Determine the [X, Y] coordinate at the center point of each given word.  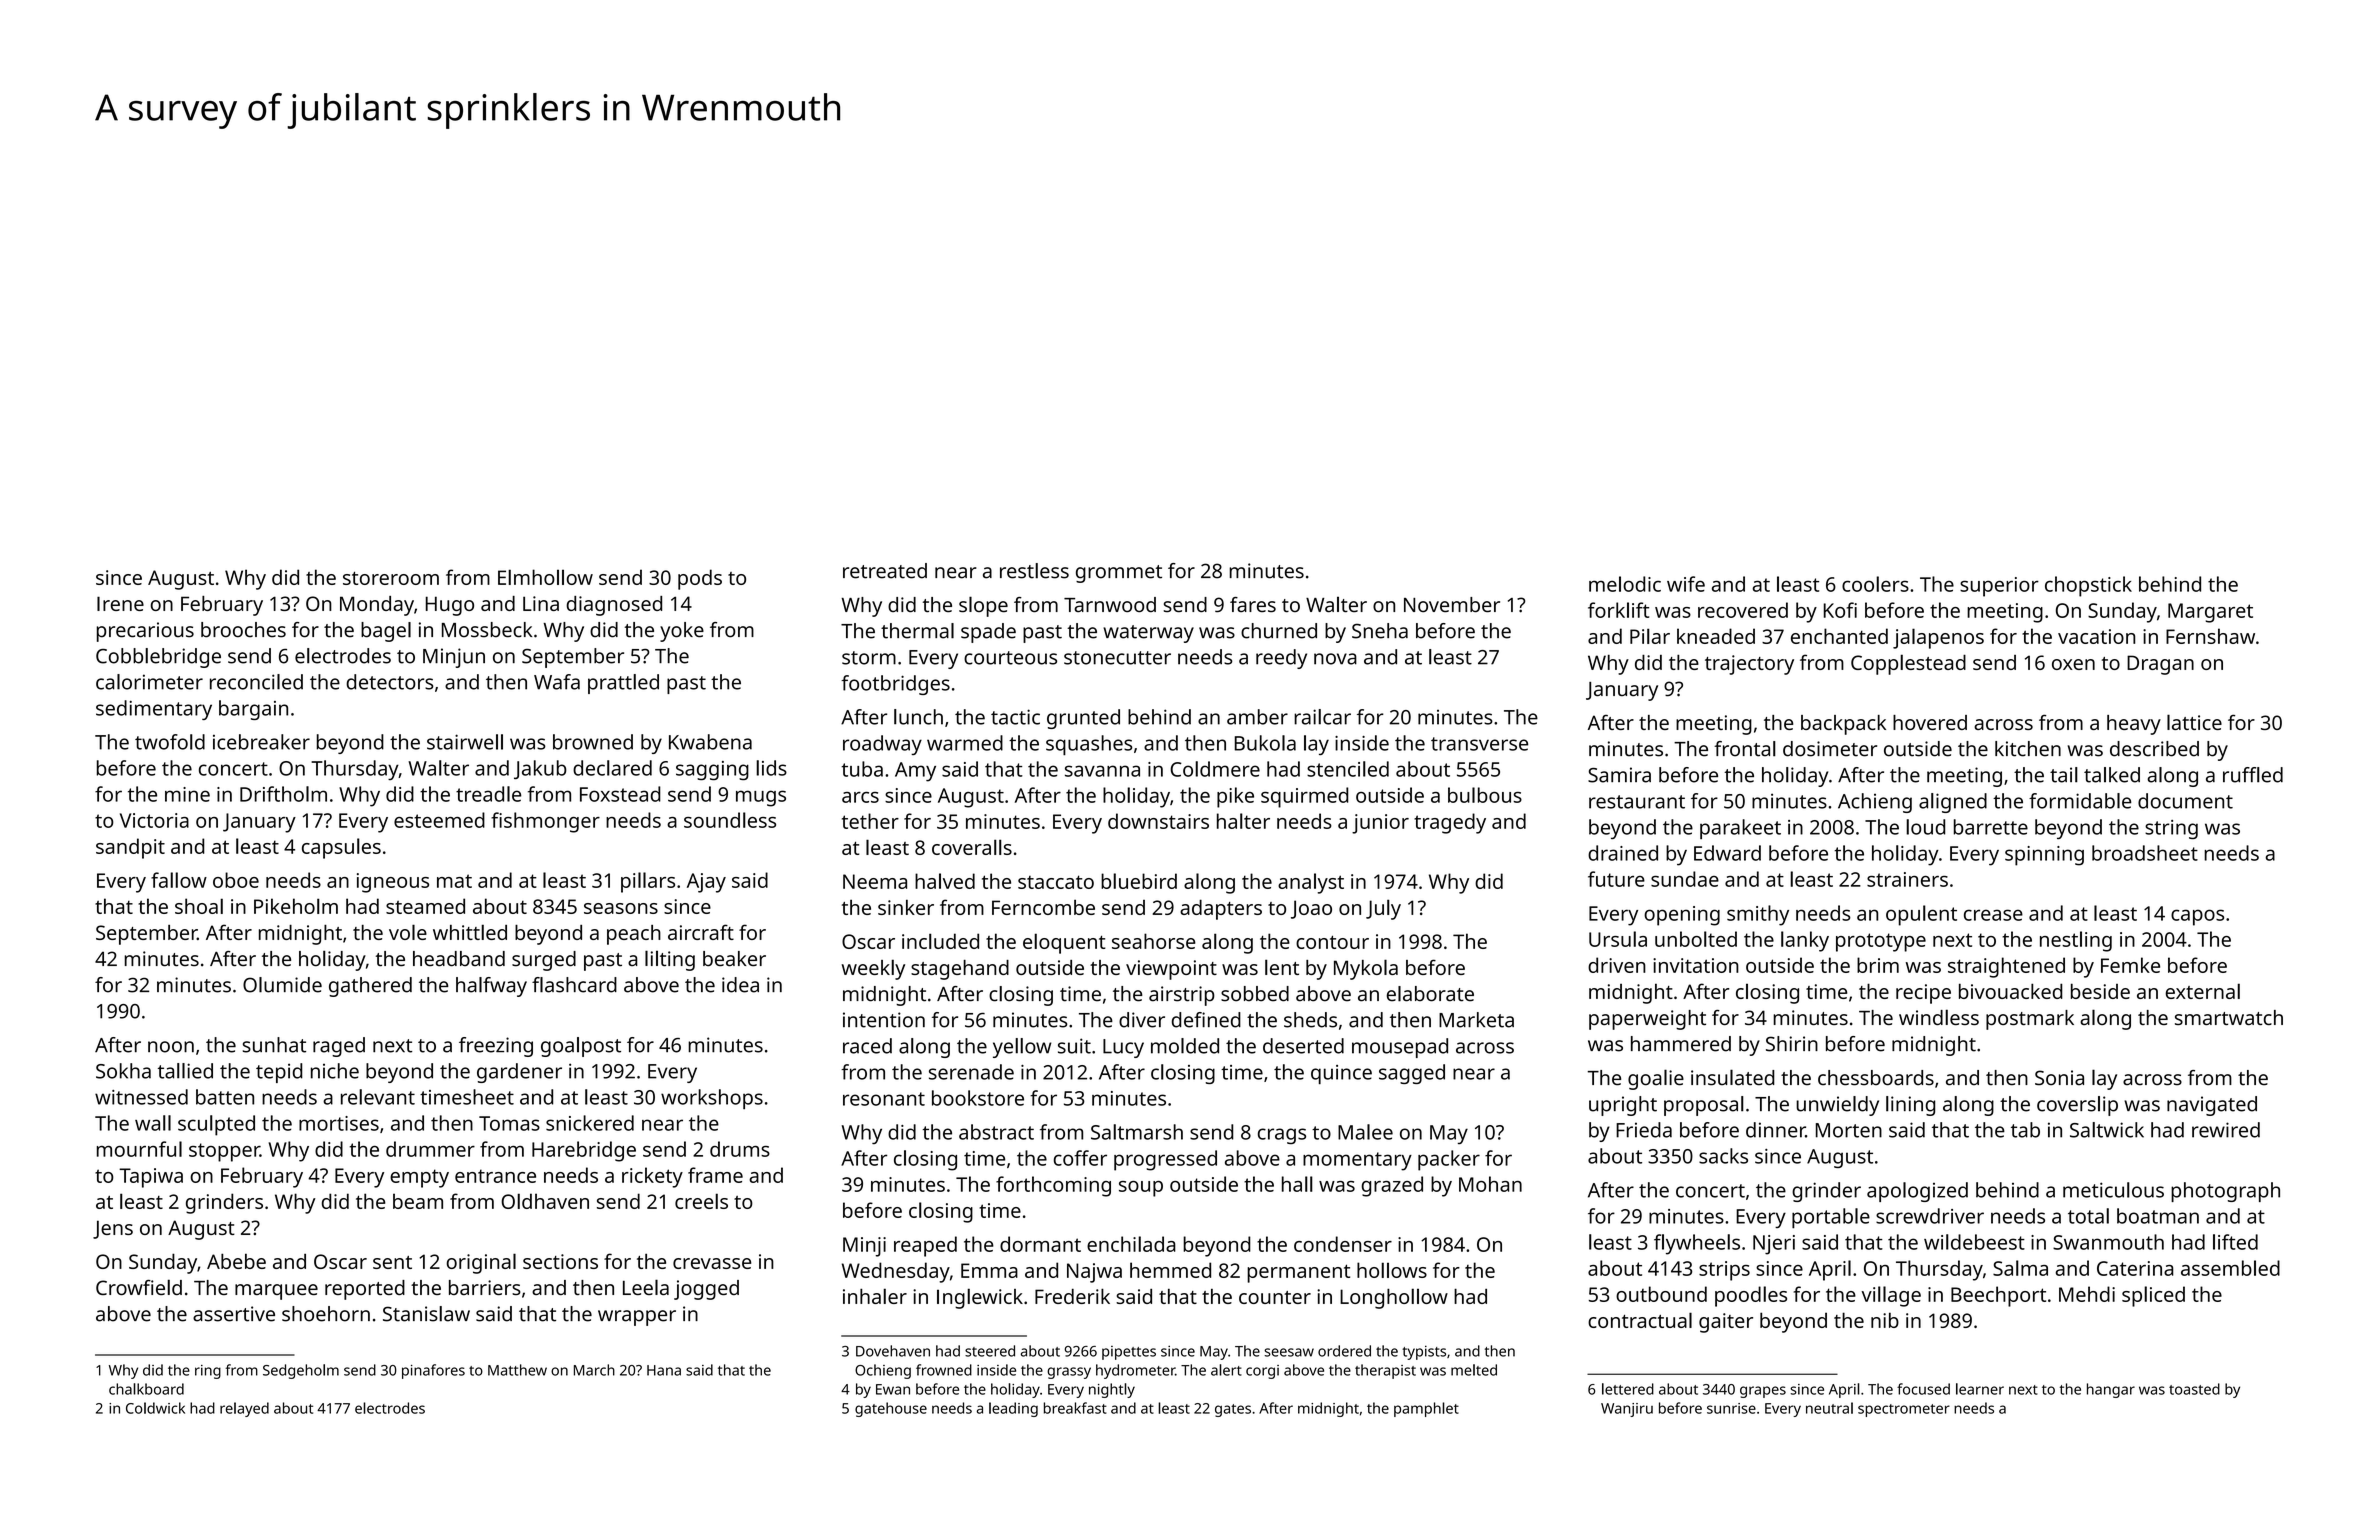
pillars [648, 882]
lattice [2194, 722]
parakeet [1740, 829]
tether [870, 821]
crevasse [712, 1263]
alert [1226, 1370]
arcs [860, 797]
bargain [253, 710]
